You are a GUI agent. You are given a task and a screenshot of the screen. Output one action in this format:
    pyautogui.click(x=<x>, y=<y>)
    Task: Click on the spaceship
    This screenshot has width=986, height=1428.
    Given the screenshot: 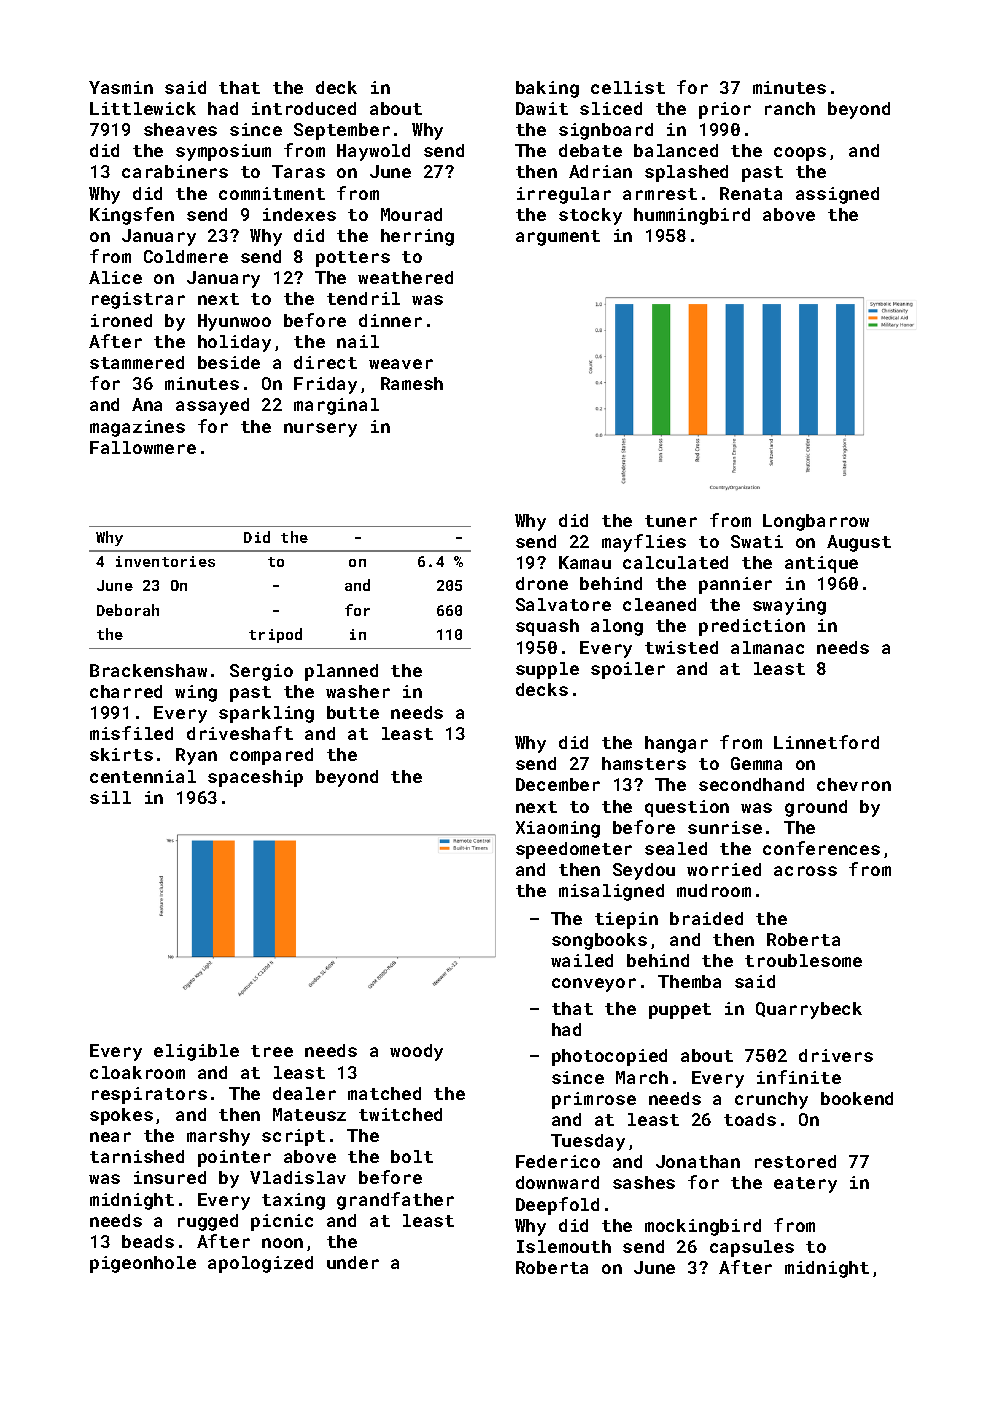 What is the action you would take?
    pyautogui.click(x=255, y=778)
